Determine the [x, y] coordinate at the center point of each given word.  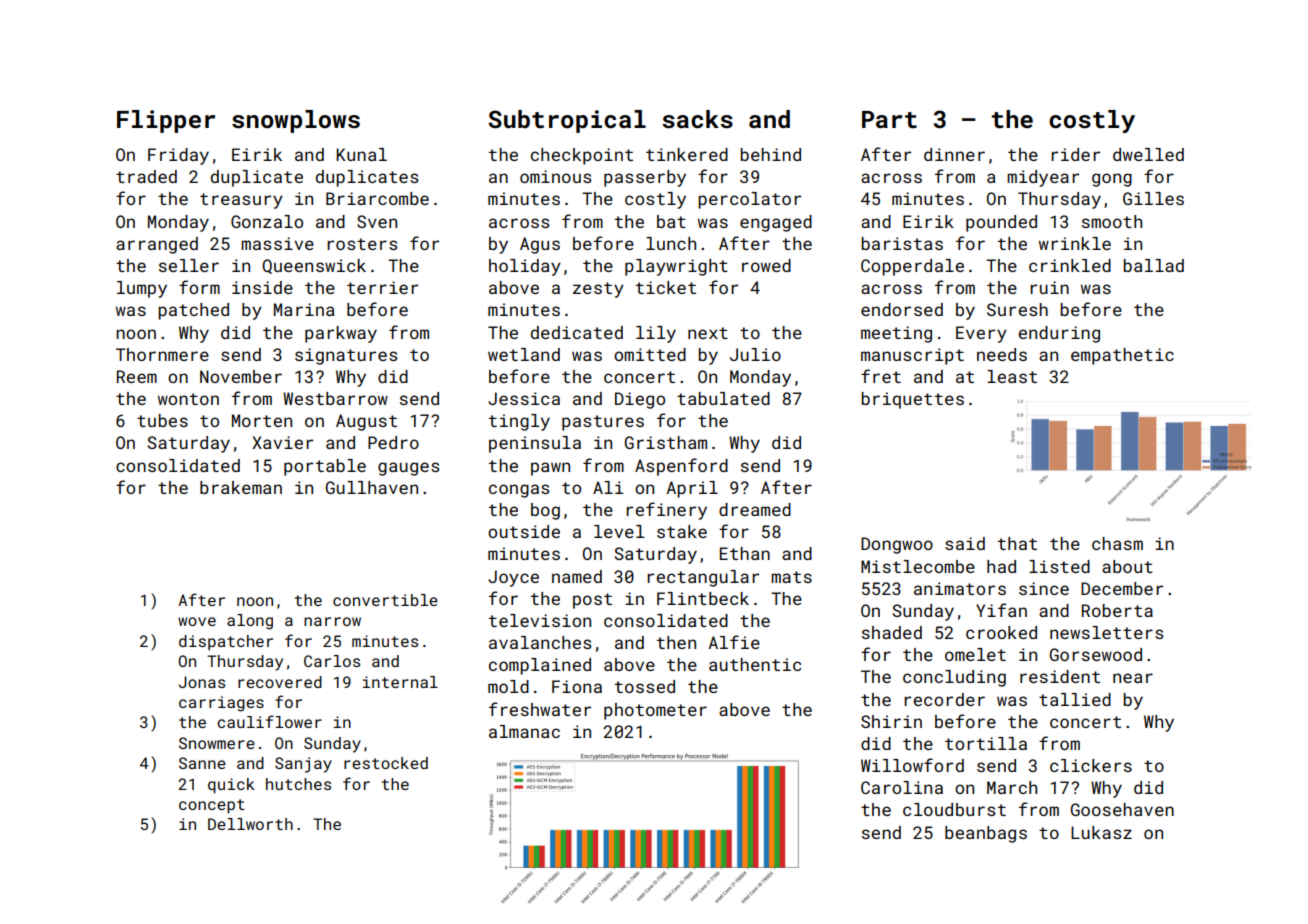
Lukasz [1101, 832]
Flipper [166, 121]
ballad [1153, 265]
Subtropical [567, 121]
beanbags [986, 834]
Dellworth [250, 824]
